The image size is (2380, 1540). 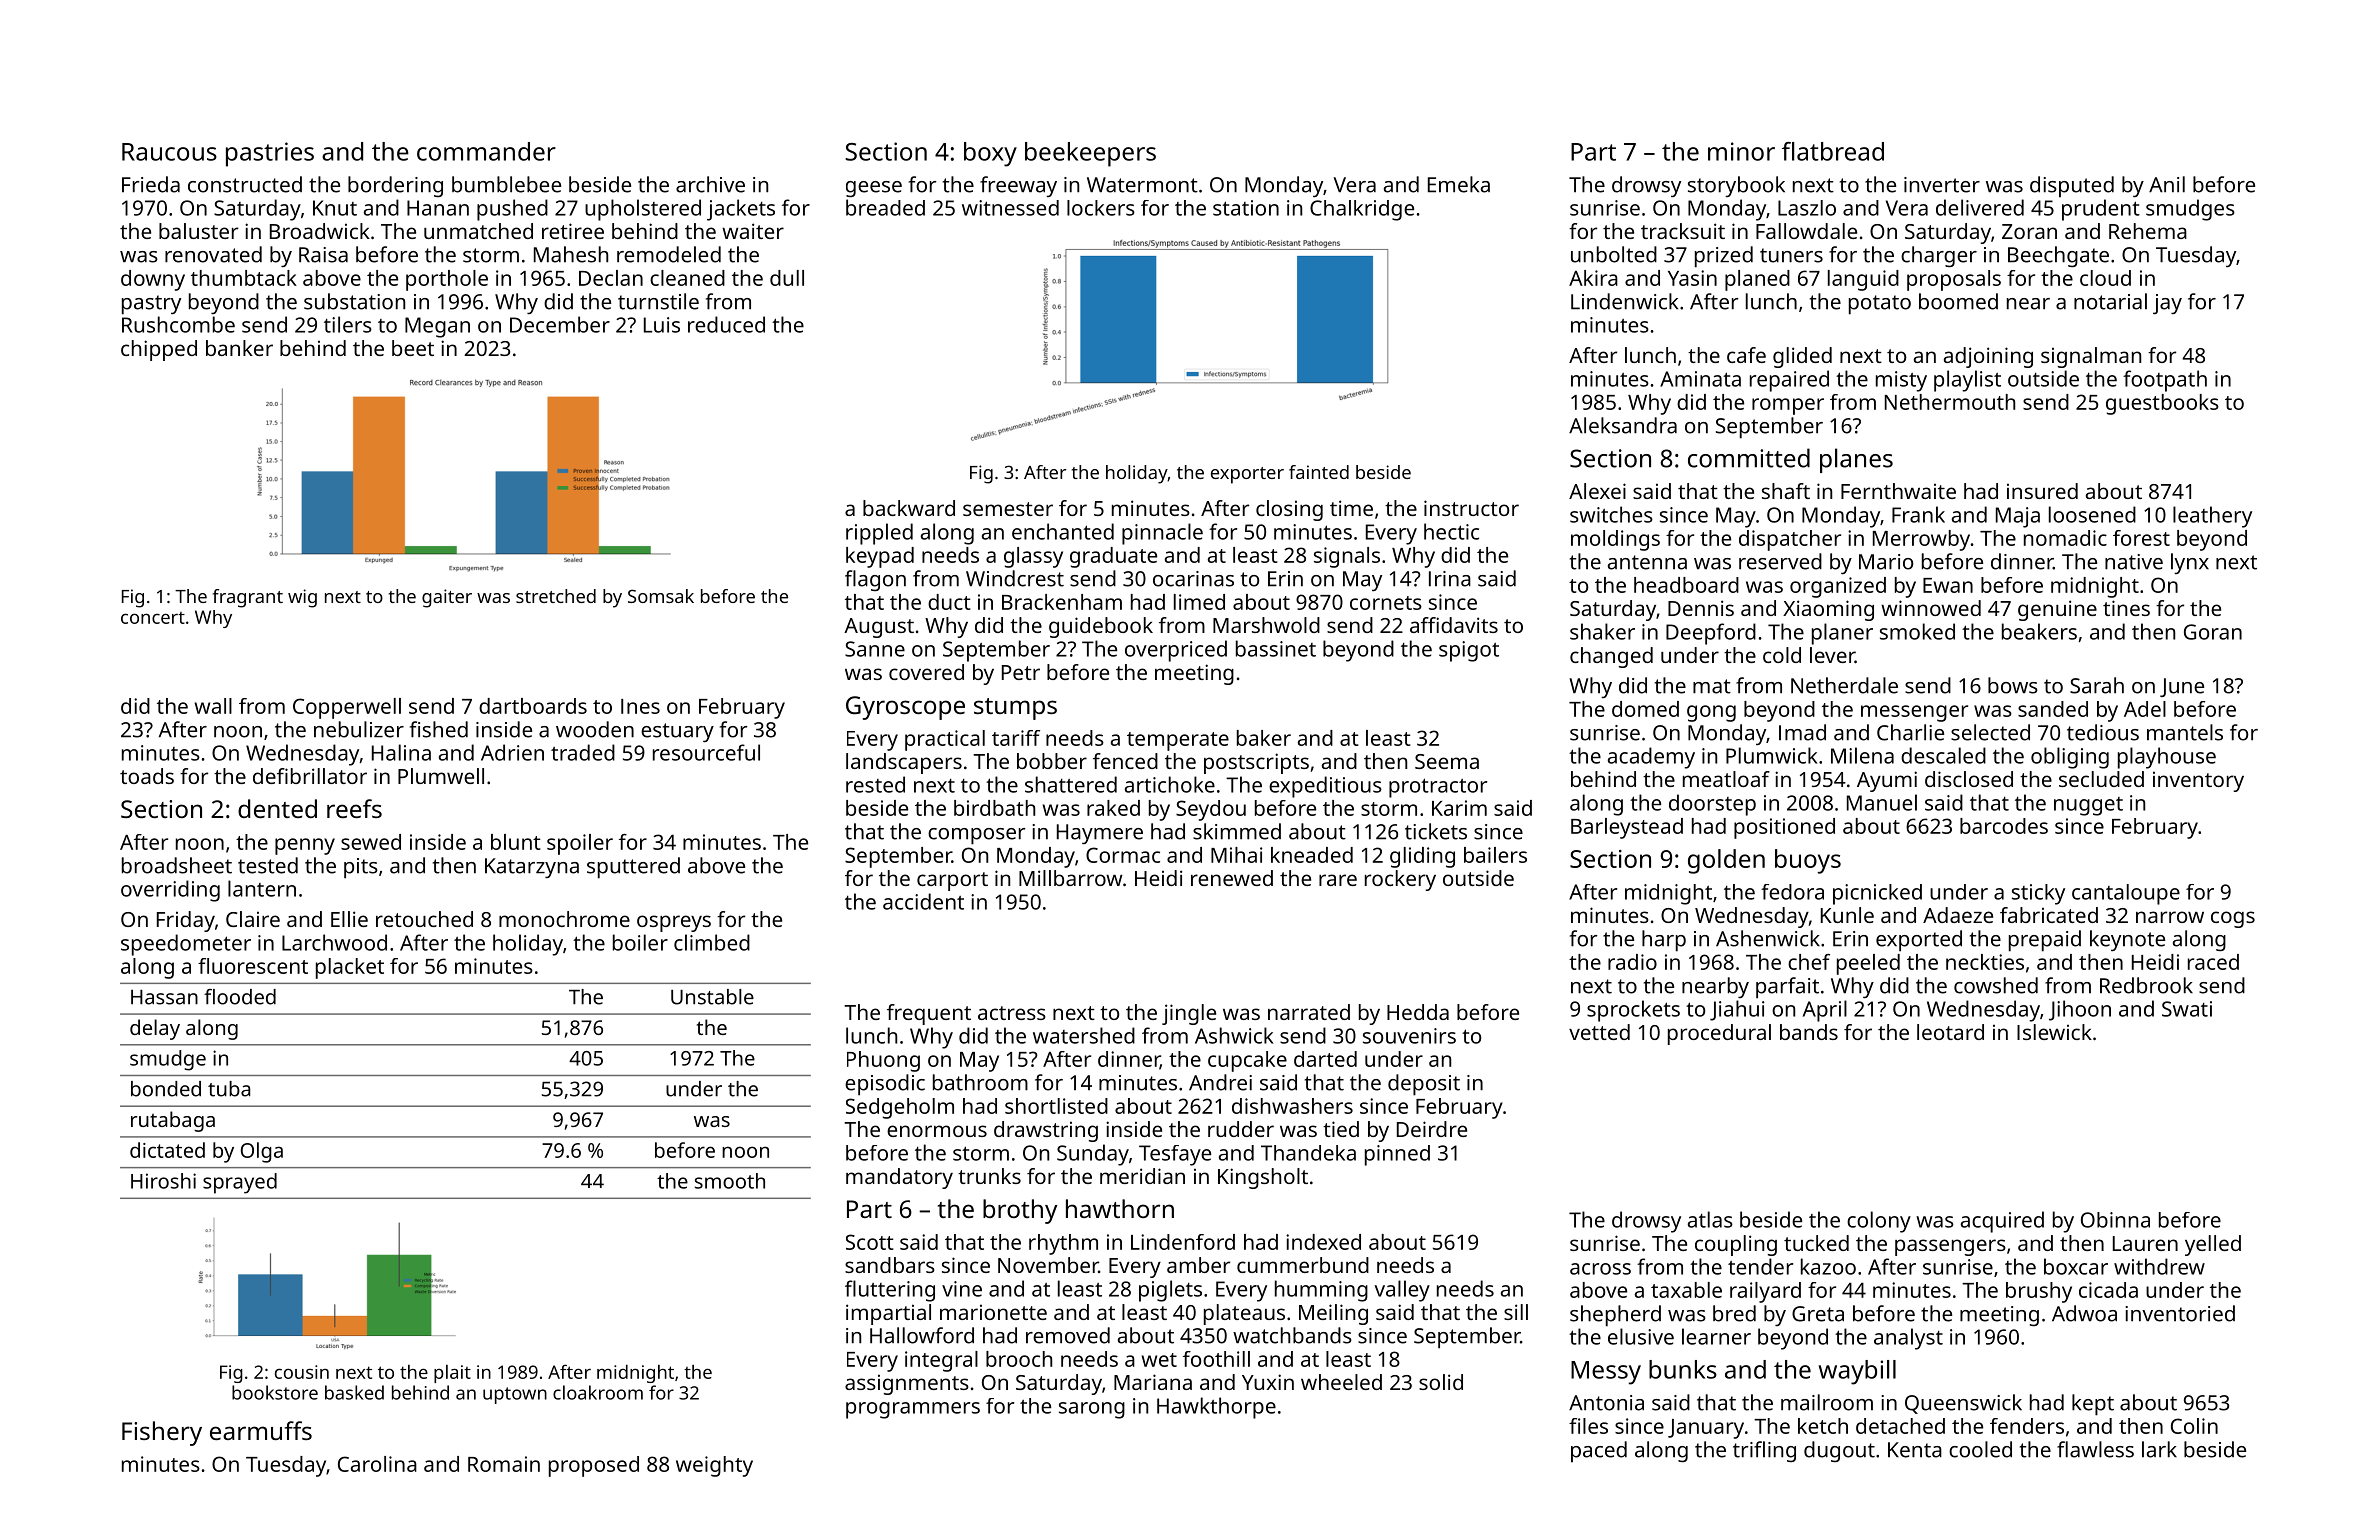 I want to click on Hedda, so click(x=1418, y=1012).
